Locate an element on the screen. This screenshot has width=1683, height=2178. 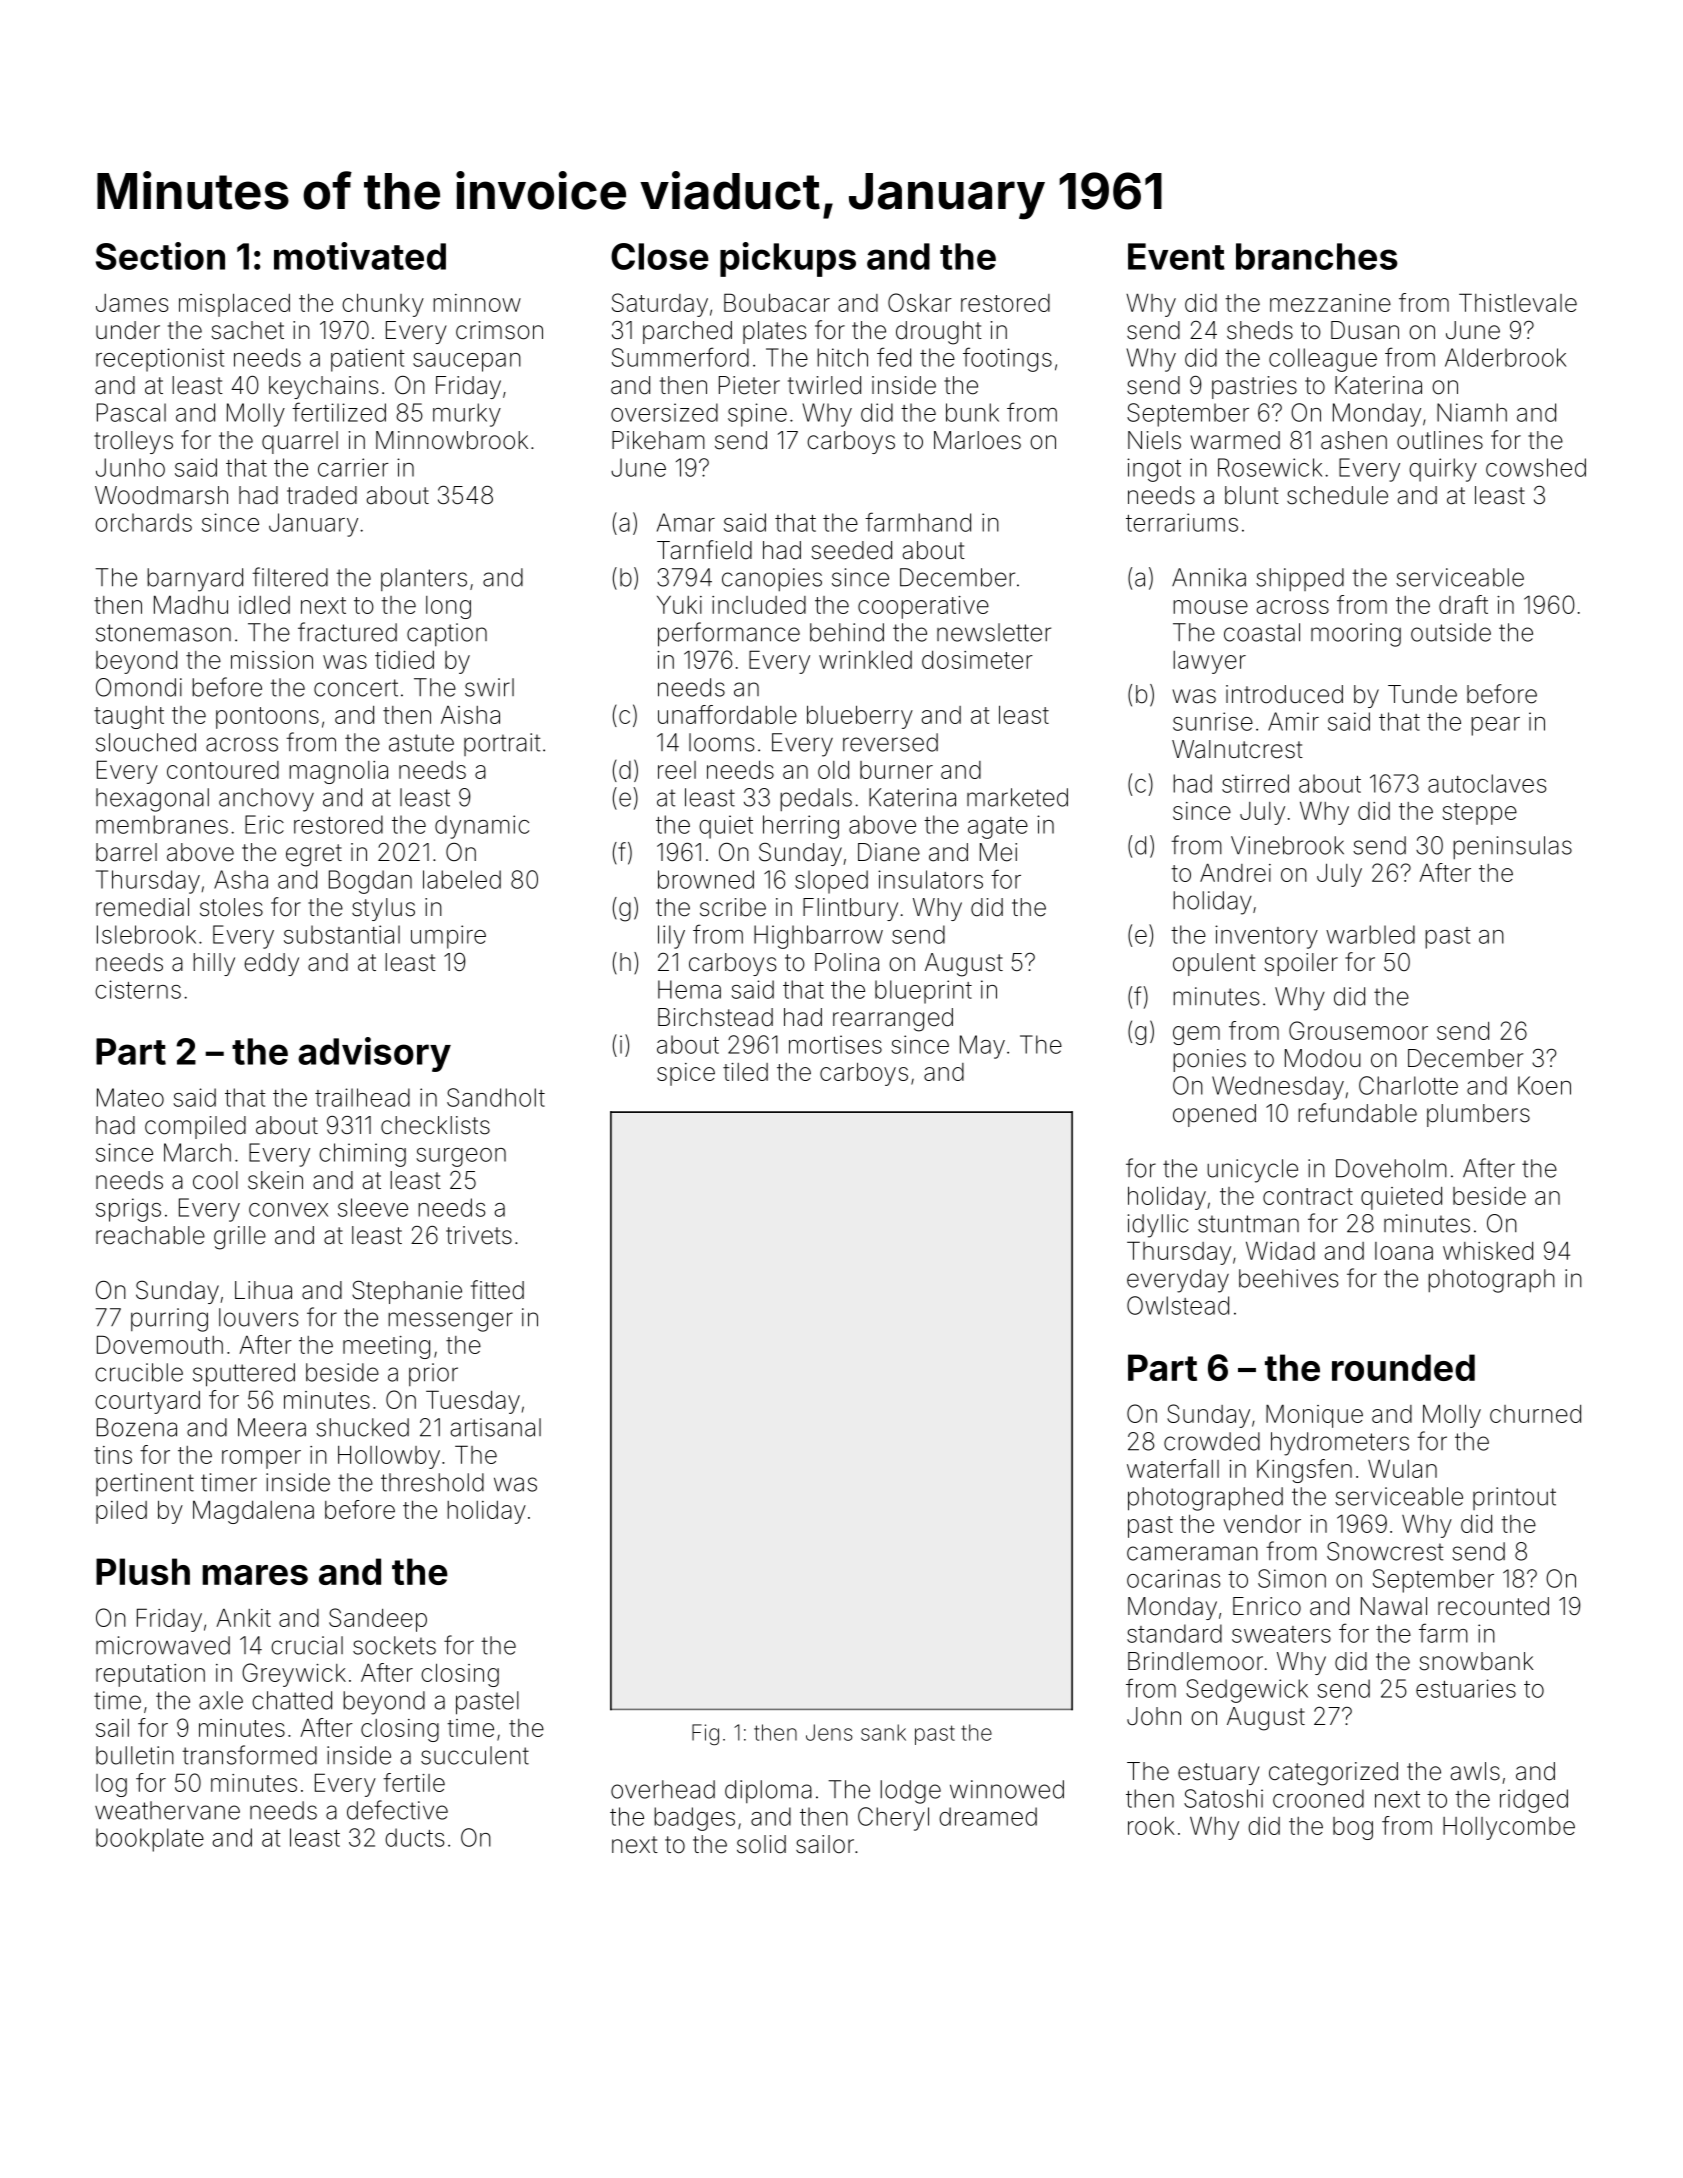
shucked is located at coordinates (362, 1427).
